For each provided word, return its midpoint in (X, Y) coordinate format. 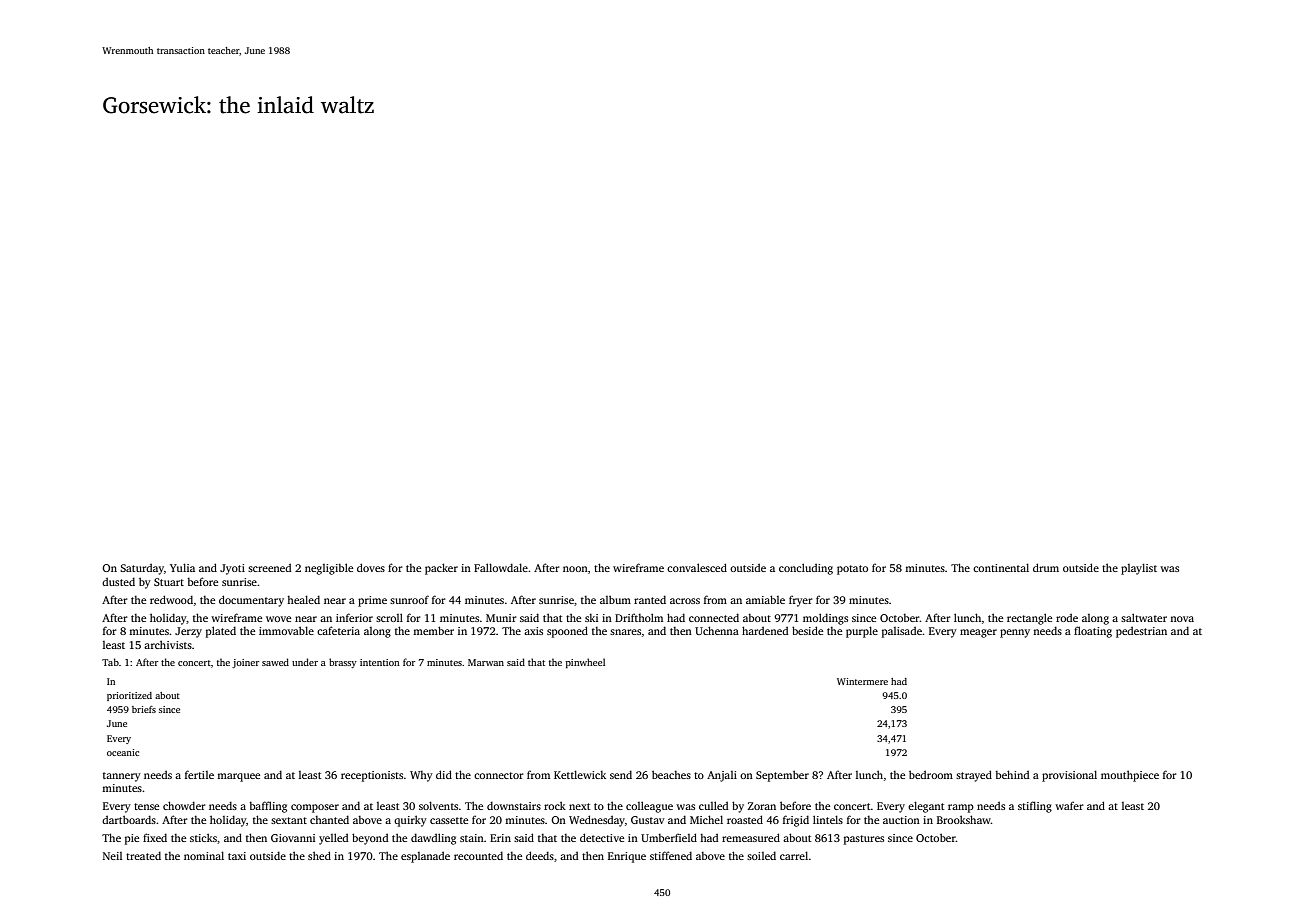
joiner (245, 663)
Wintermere (862, 681)
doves (371, 567)
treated (143, 855)
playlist (1139, 569)
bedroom (931, 774)
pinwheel (585, 663)
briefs (144, 709)
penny (1015, 633)
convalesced (697, 567)
